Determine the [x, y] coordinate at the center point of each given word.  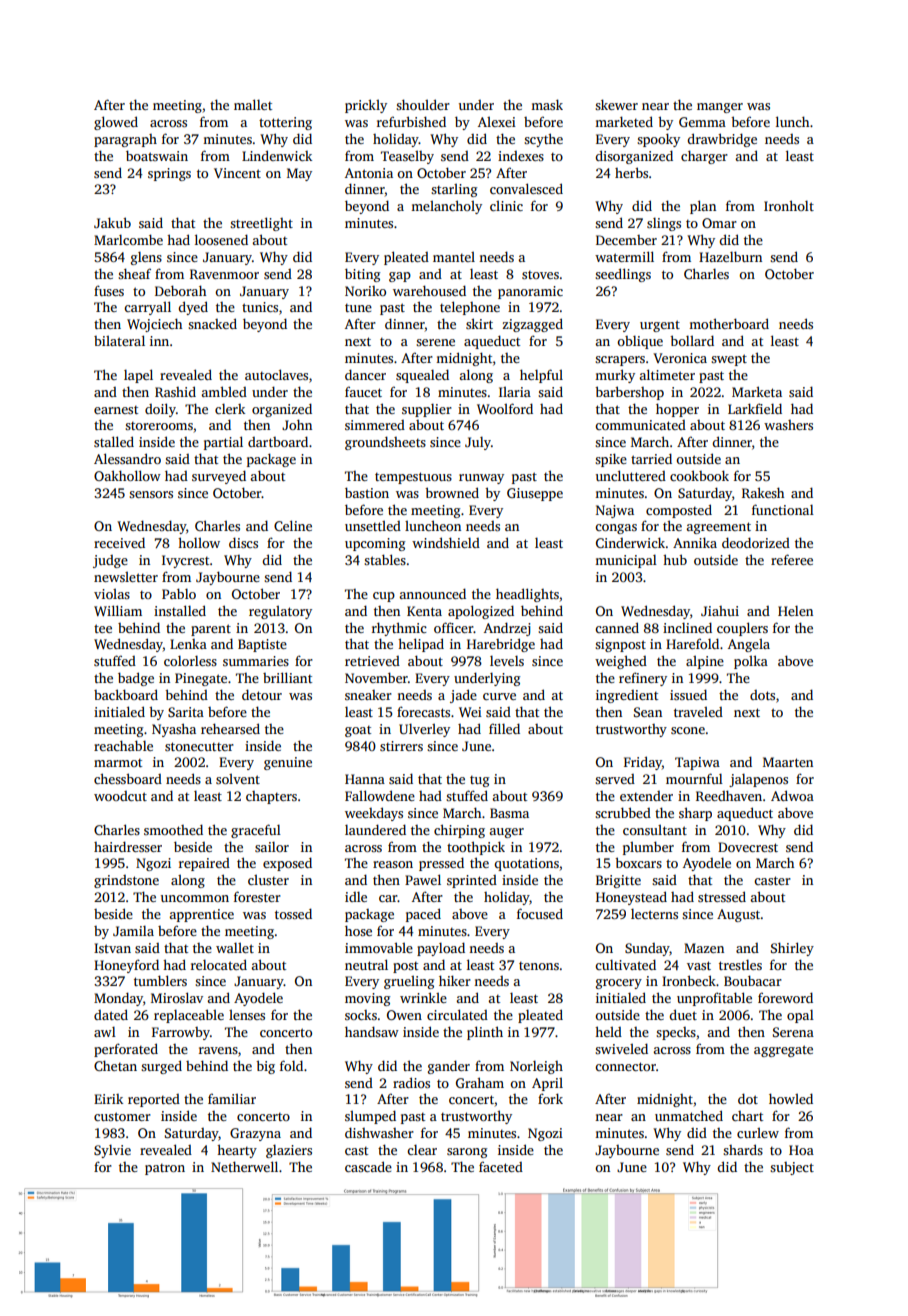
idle [356, 897]
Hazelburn [730, 256]
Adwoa [792, 795]
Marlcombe [128, 239]
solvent [238, 779]
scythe [543, 140]
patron [165, 1169]
